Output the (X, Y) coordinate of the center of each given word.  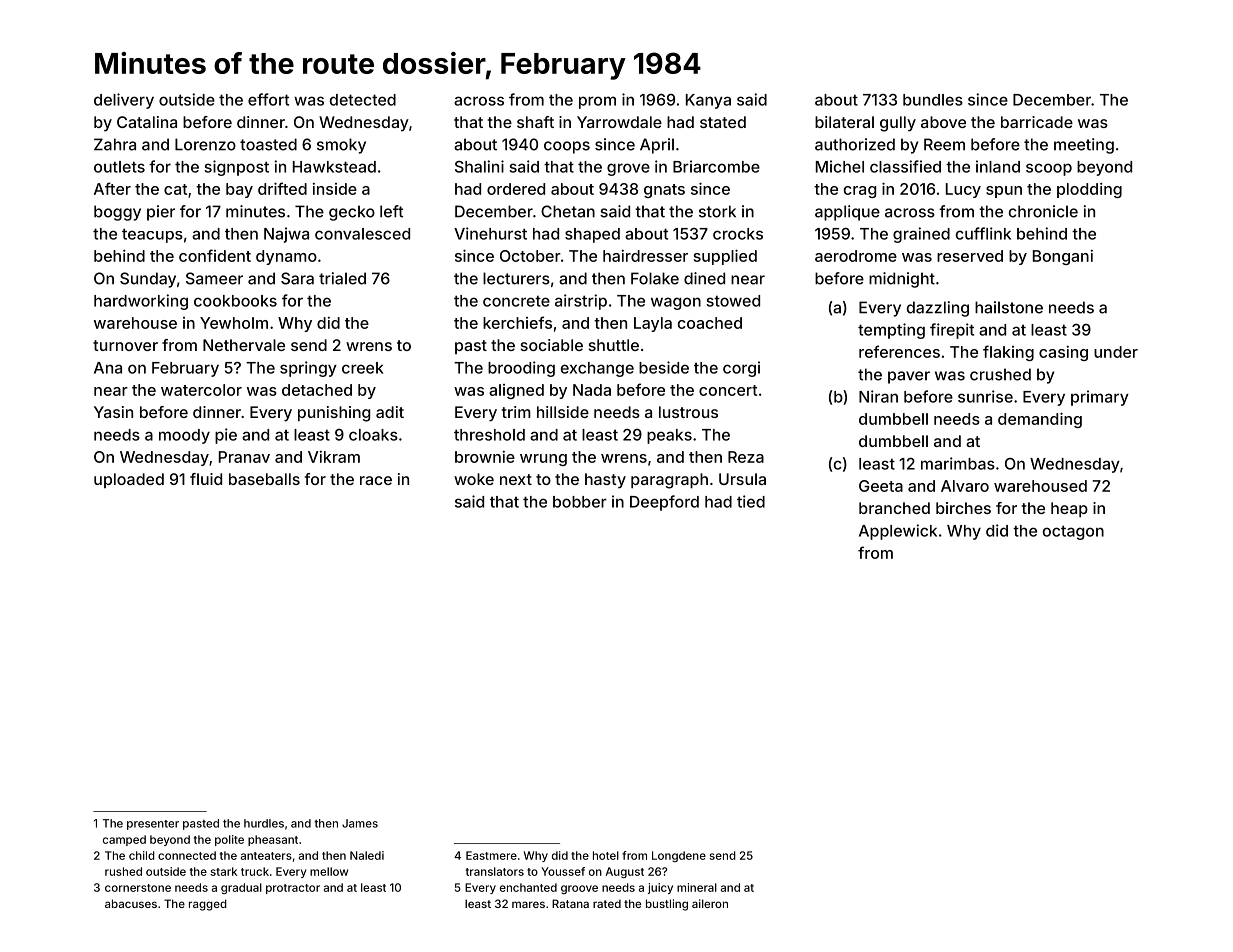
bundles (933, 100)
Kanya (708, 101)
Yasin (113, 412)
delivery (124, 101)
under (1116, 352)
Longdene (679, 856)
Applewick (898, 532)
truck (255, 871)
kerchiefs (517, 322)
